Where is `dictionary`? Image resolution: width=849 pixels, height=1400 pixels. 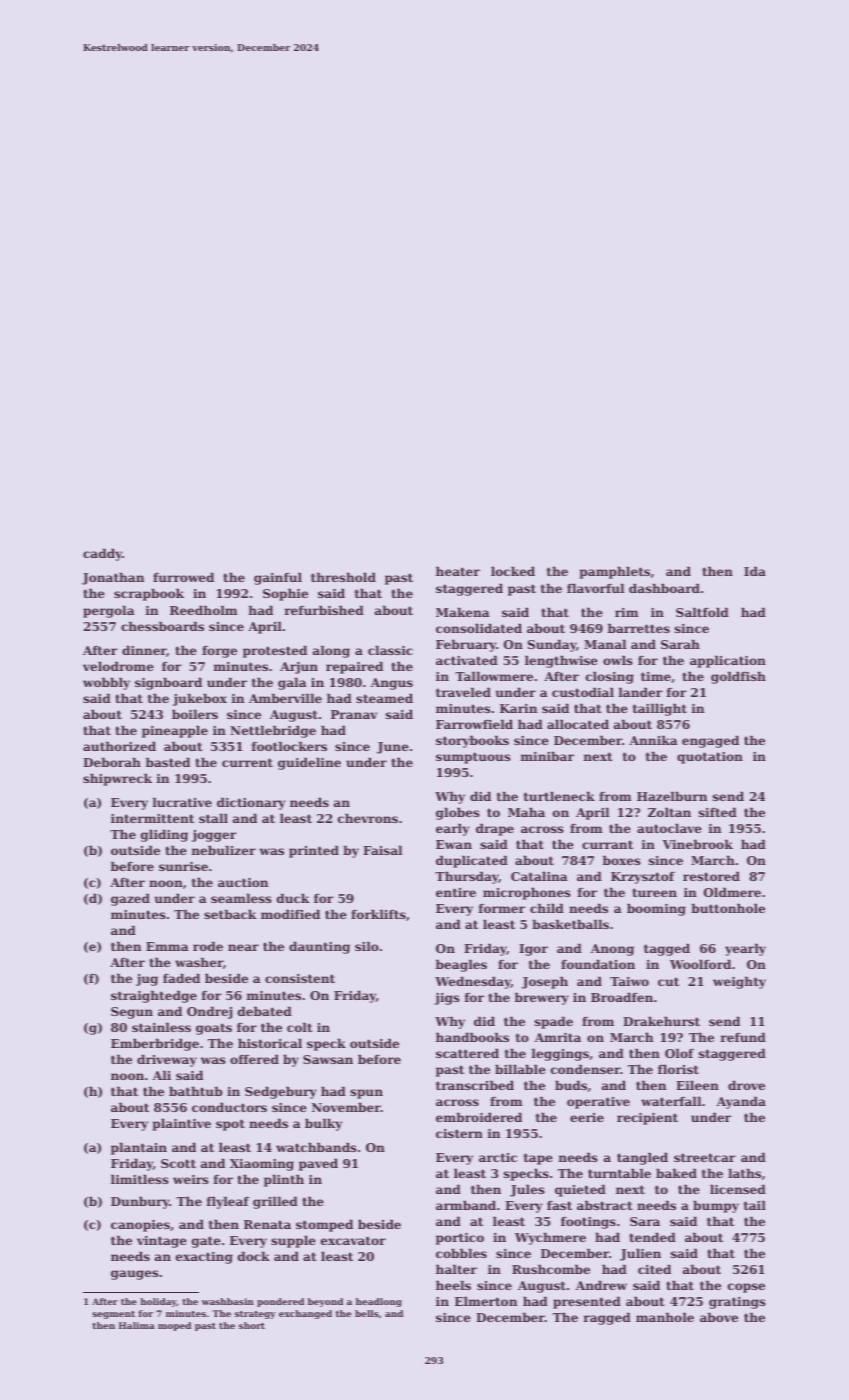
dictionary is located at coordinates (251, 804).
